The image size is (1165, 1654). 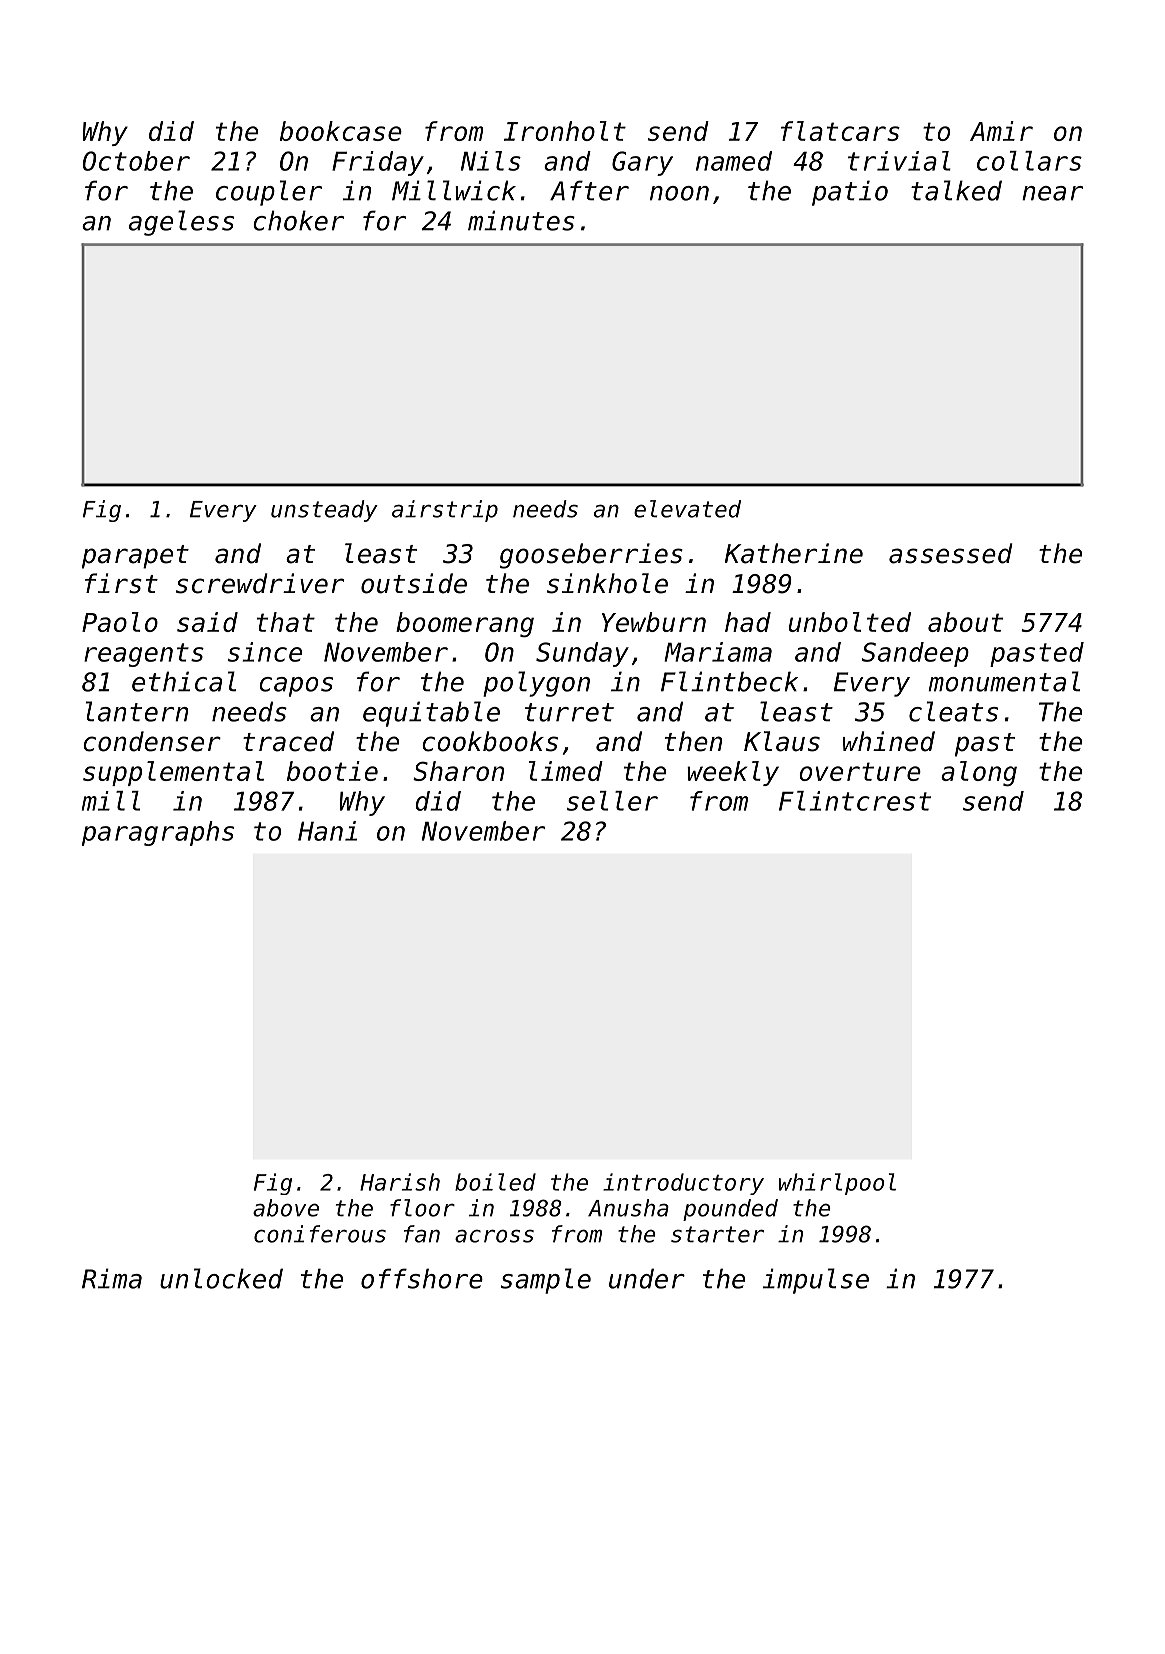 What do you see at coordinates (181, 223) in the screenshot?
I see `ageless` at bounding box center [181, 223].
